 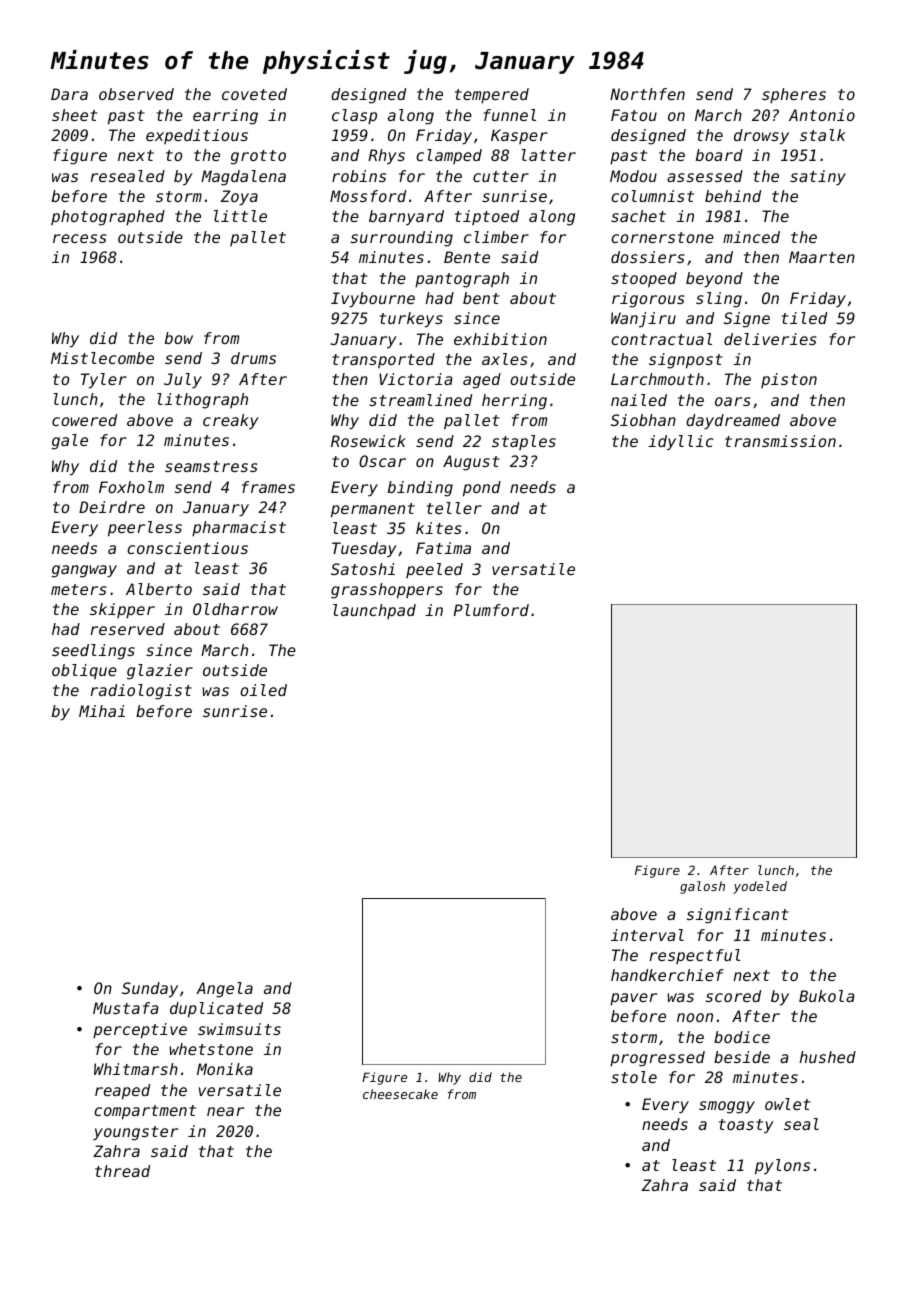 I want to click on stole, so click(x=634, y=1077).
